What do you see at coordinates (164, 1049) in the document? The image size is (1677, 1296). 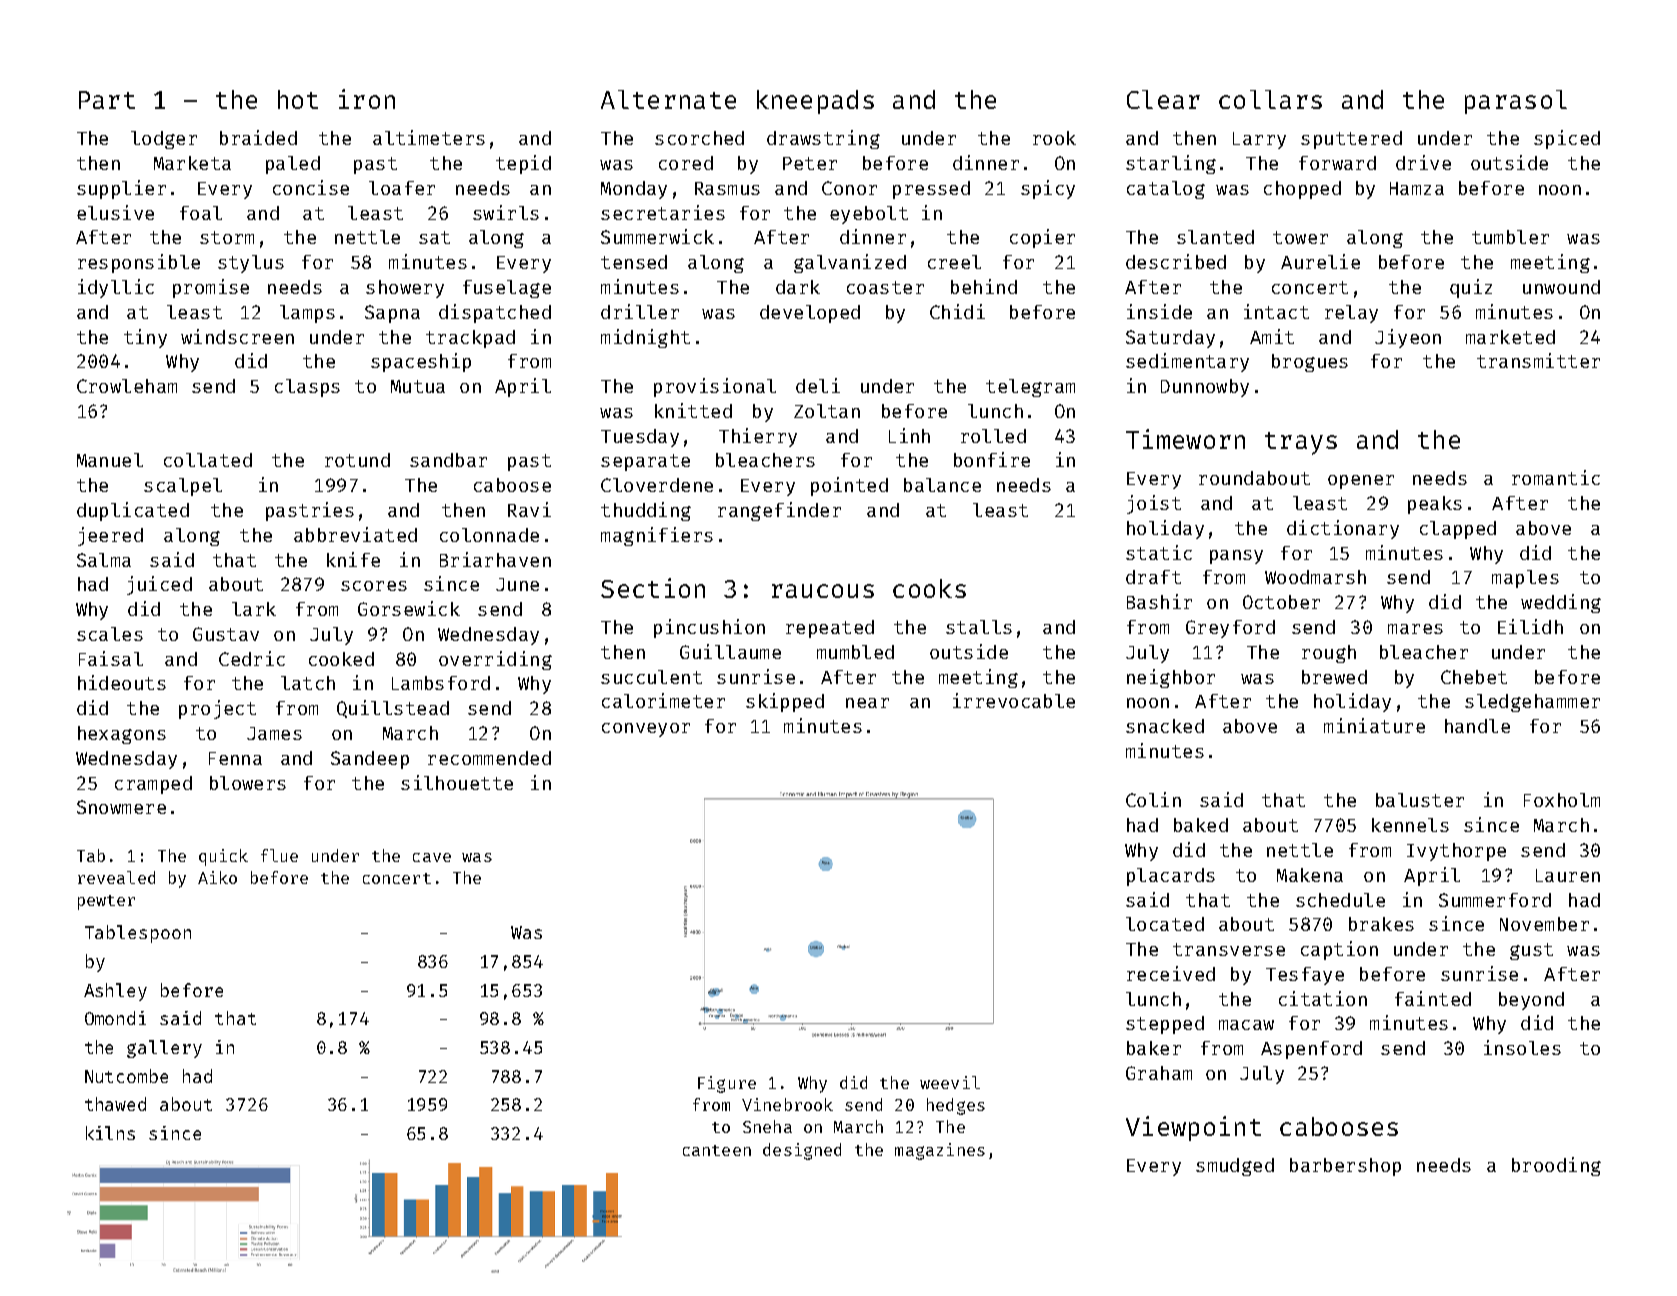 I see `gallery` at bounding box center [164, 1049].
